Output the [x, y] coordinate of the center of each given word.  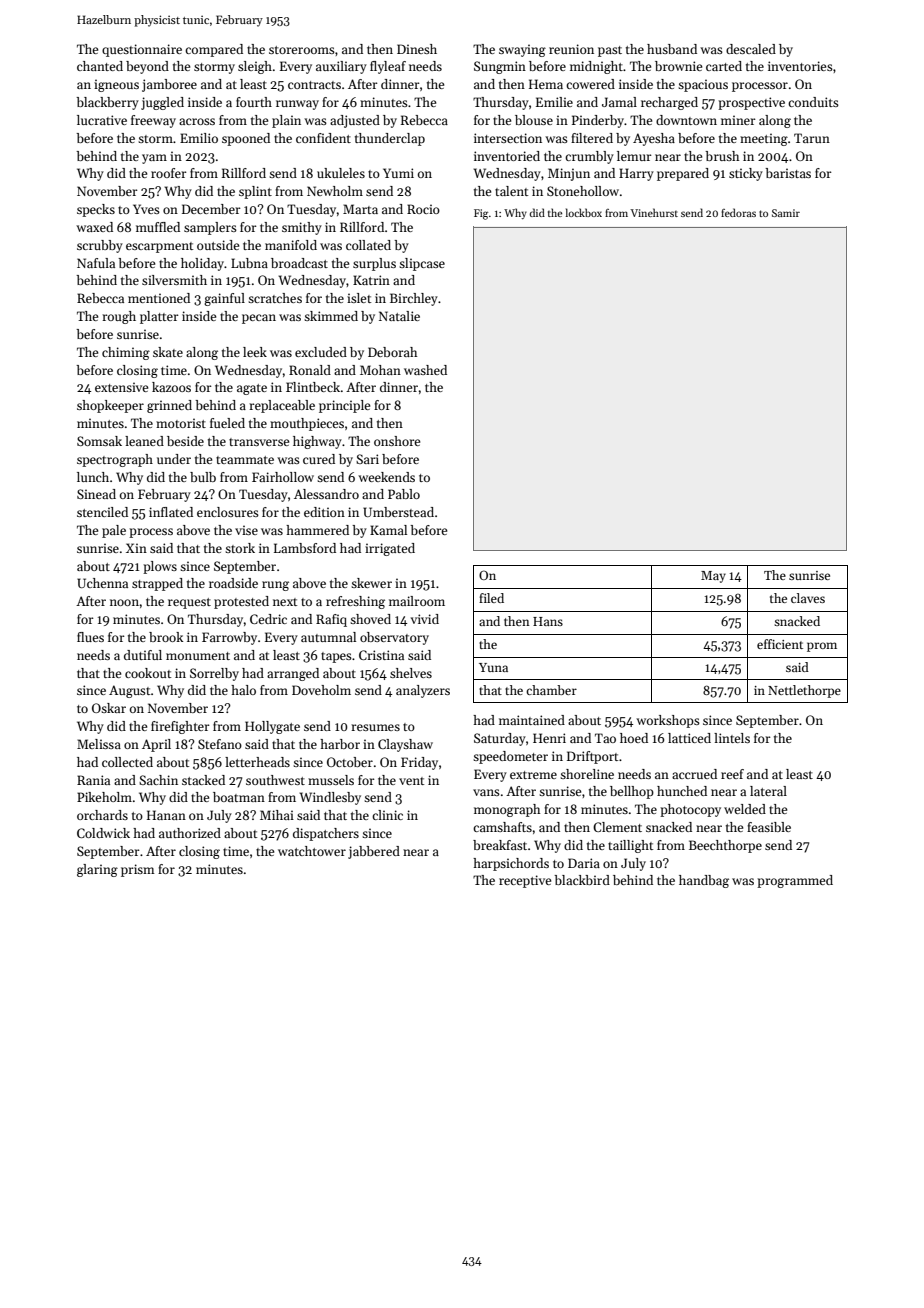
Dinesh [417, 49]
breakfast [500, 845]
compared [214, 50]
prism [138, 870]
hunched [682, 791]
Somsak [99, 441]
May [713, 577]
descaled [751, 49]
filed [491, 598]
